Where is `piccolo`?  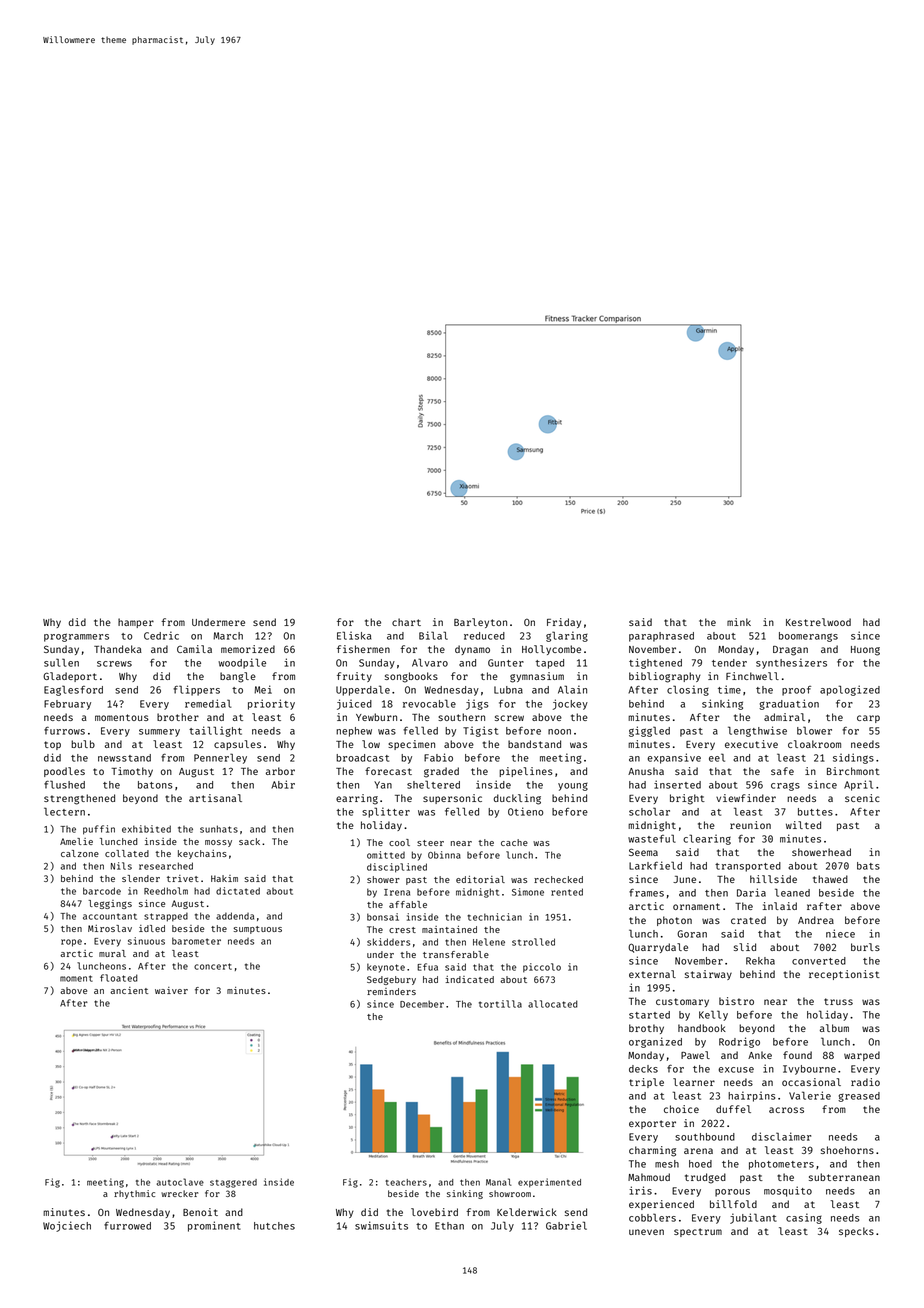
piccolo is located at coordinates (542, 968).
